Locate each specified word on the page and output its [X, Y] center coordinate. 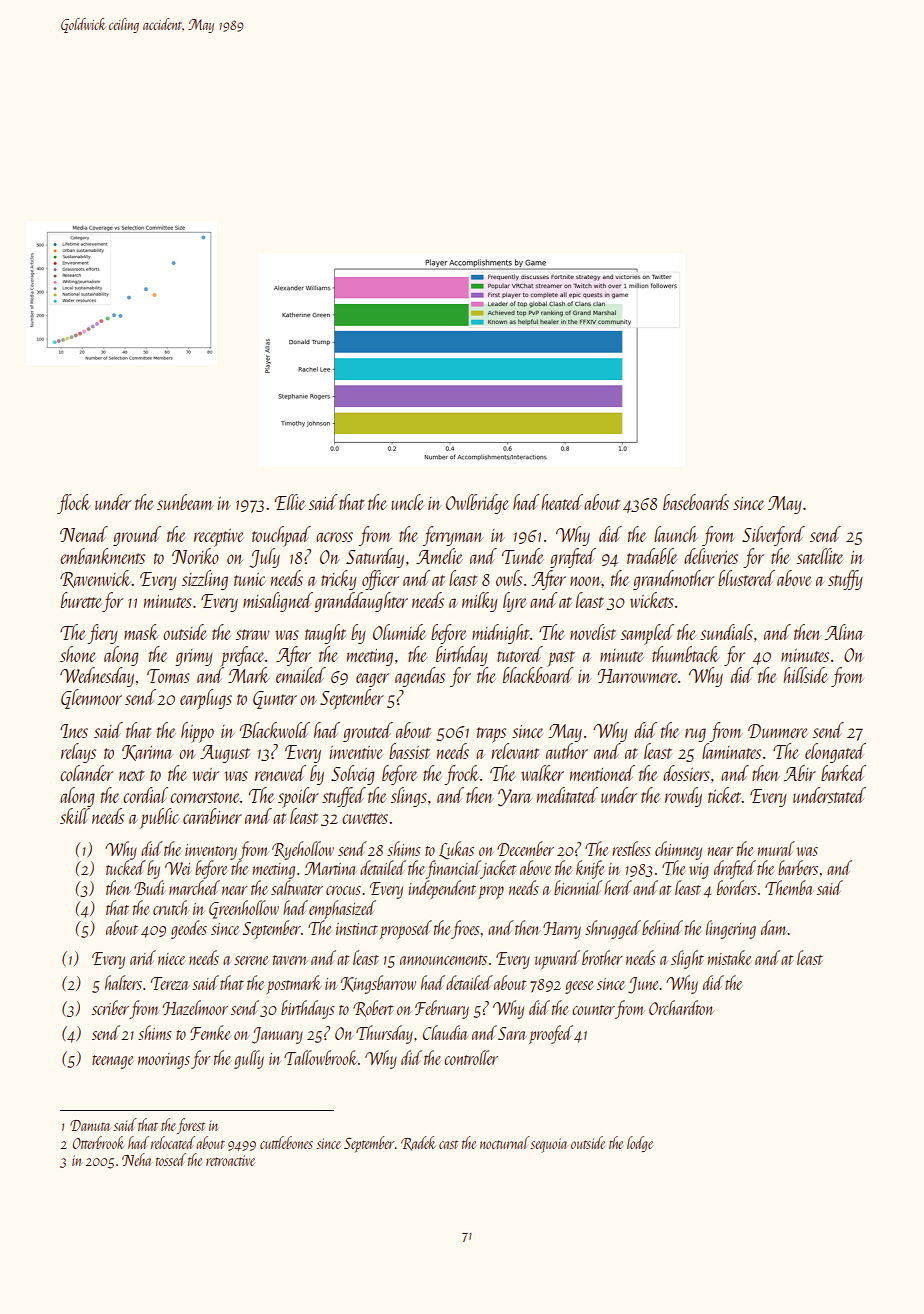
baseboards [696, 502]
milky [480, 602]
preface [242, 656]
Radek [418, 1143]
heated [562, 502]
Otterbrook [98, 1142]
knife [590, 869]
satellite [820, 556]
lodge [640, 1144]
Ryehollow [303, 850]
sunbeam [185, 502]
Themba [789, 887]
